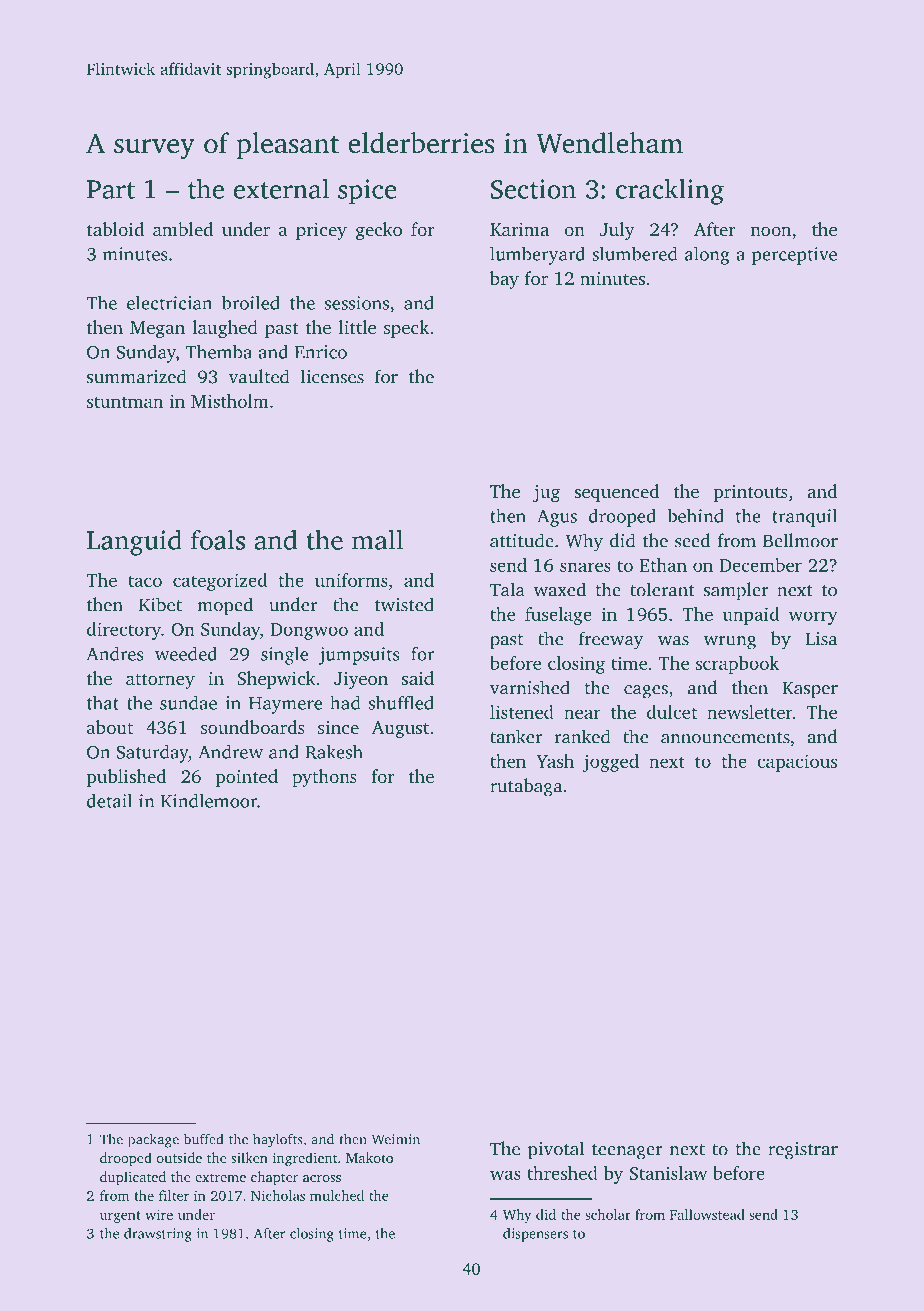  I want to click on perceptive, so click(794, 256).
